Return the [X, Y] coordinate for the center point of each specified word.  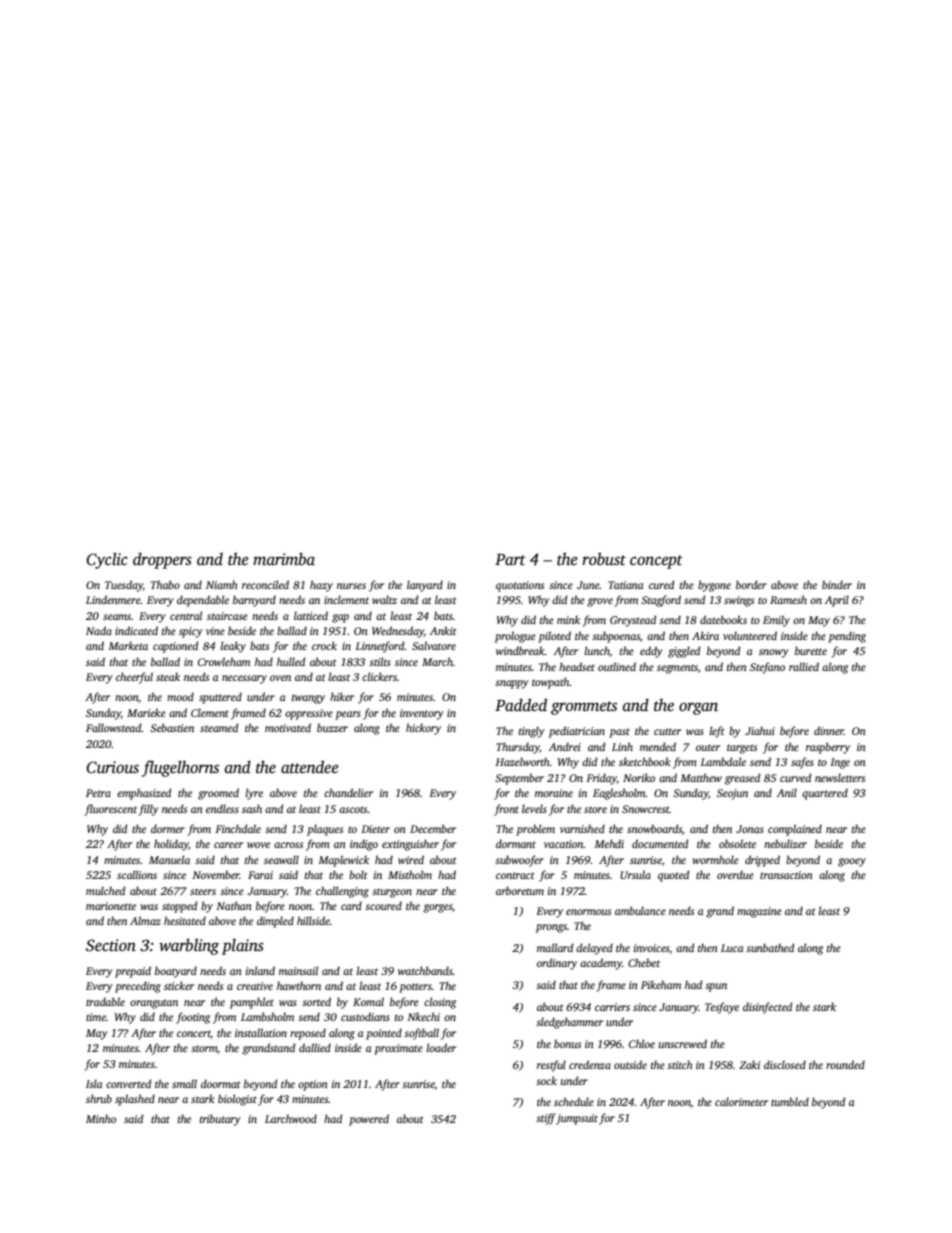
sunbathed [770, 947]
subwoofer [519, 861]
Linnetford [379, 647]
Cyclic [107, 560]
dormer [168, 828]
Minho [101, 1118]
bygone [714, 586]
